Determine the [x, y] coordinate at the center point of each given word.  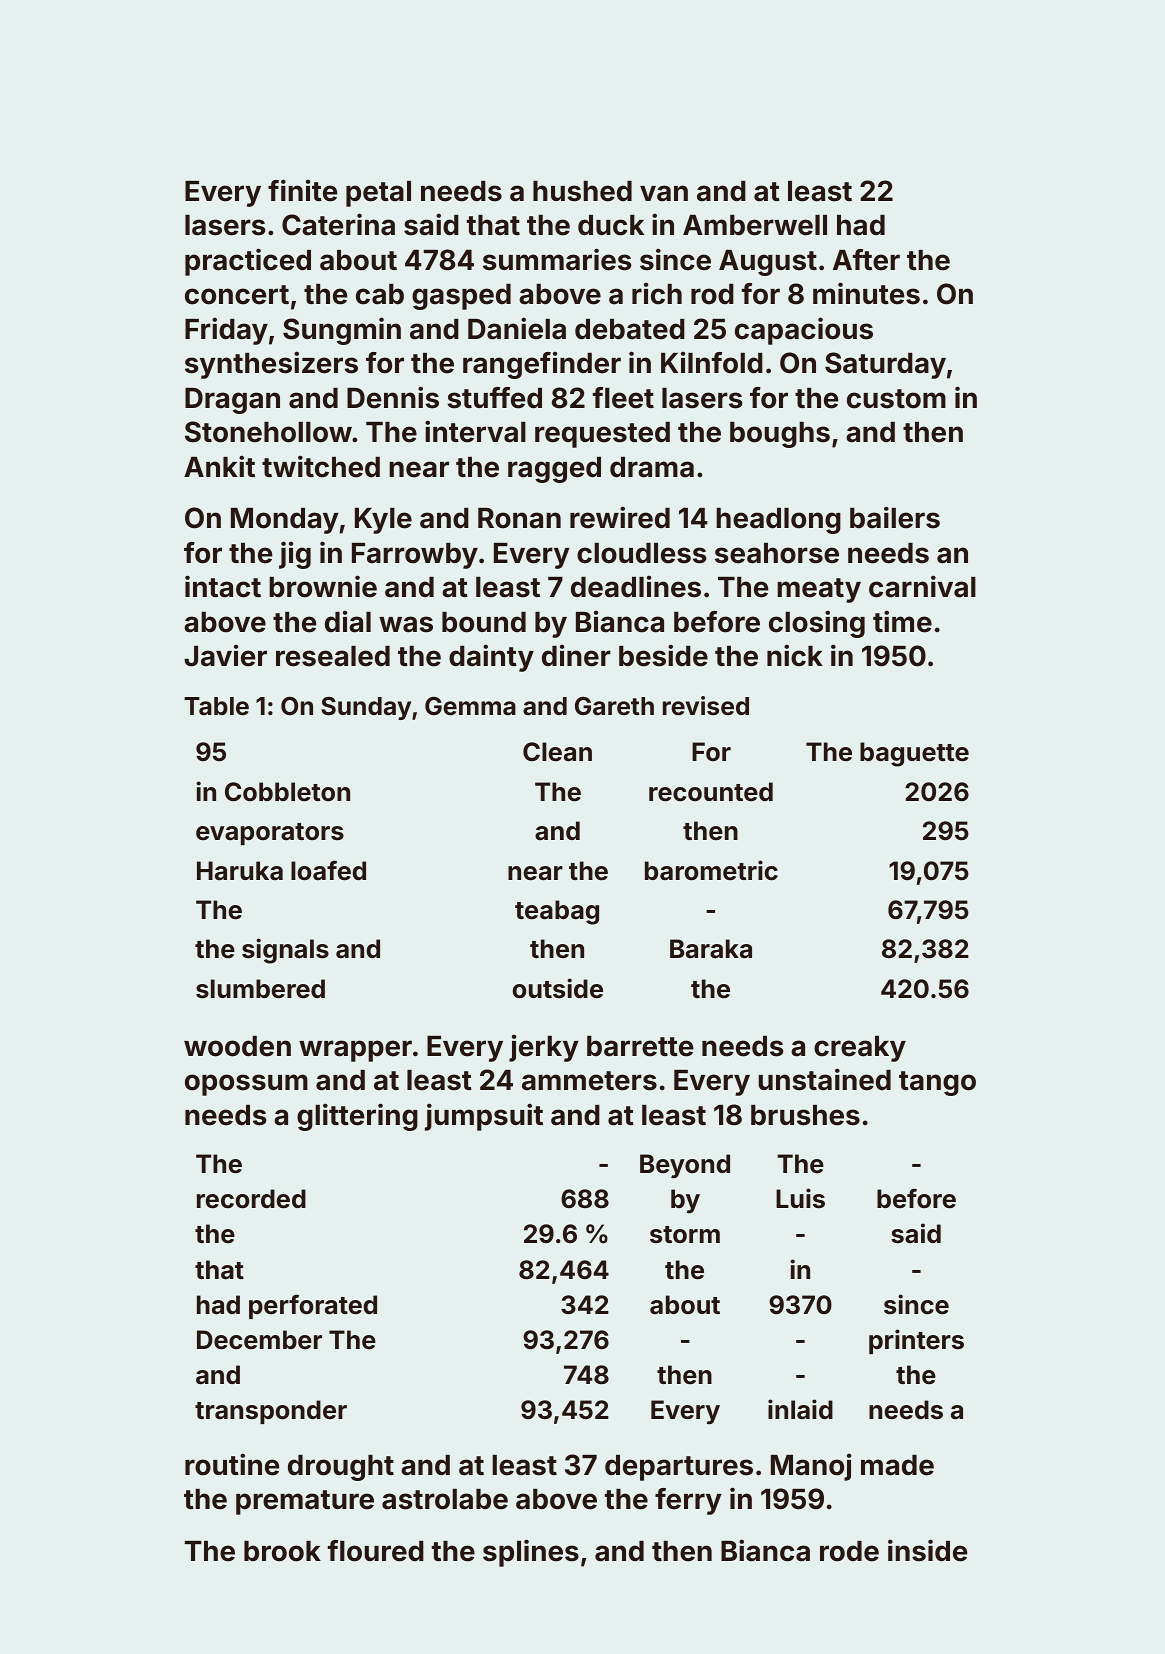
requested [602, 435]
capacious [804, 331]
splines [531, 1553]
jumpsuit [484, 1117]
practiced [248, 262]
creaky [860, 1049]
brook [282, 1551]
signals [285, 951]
